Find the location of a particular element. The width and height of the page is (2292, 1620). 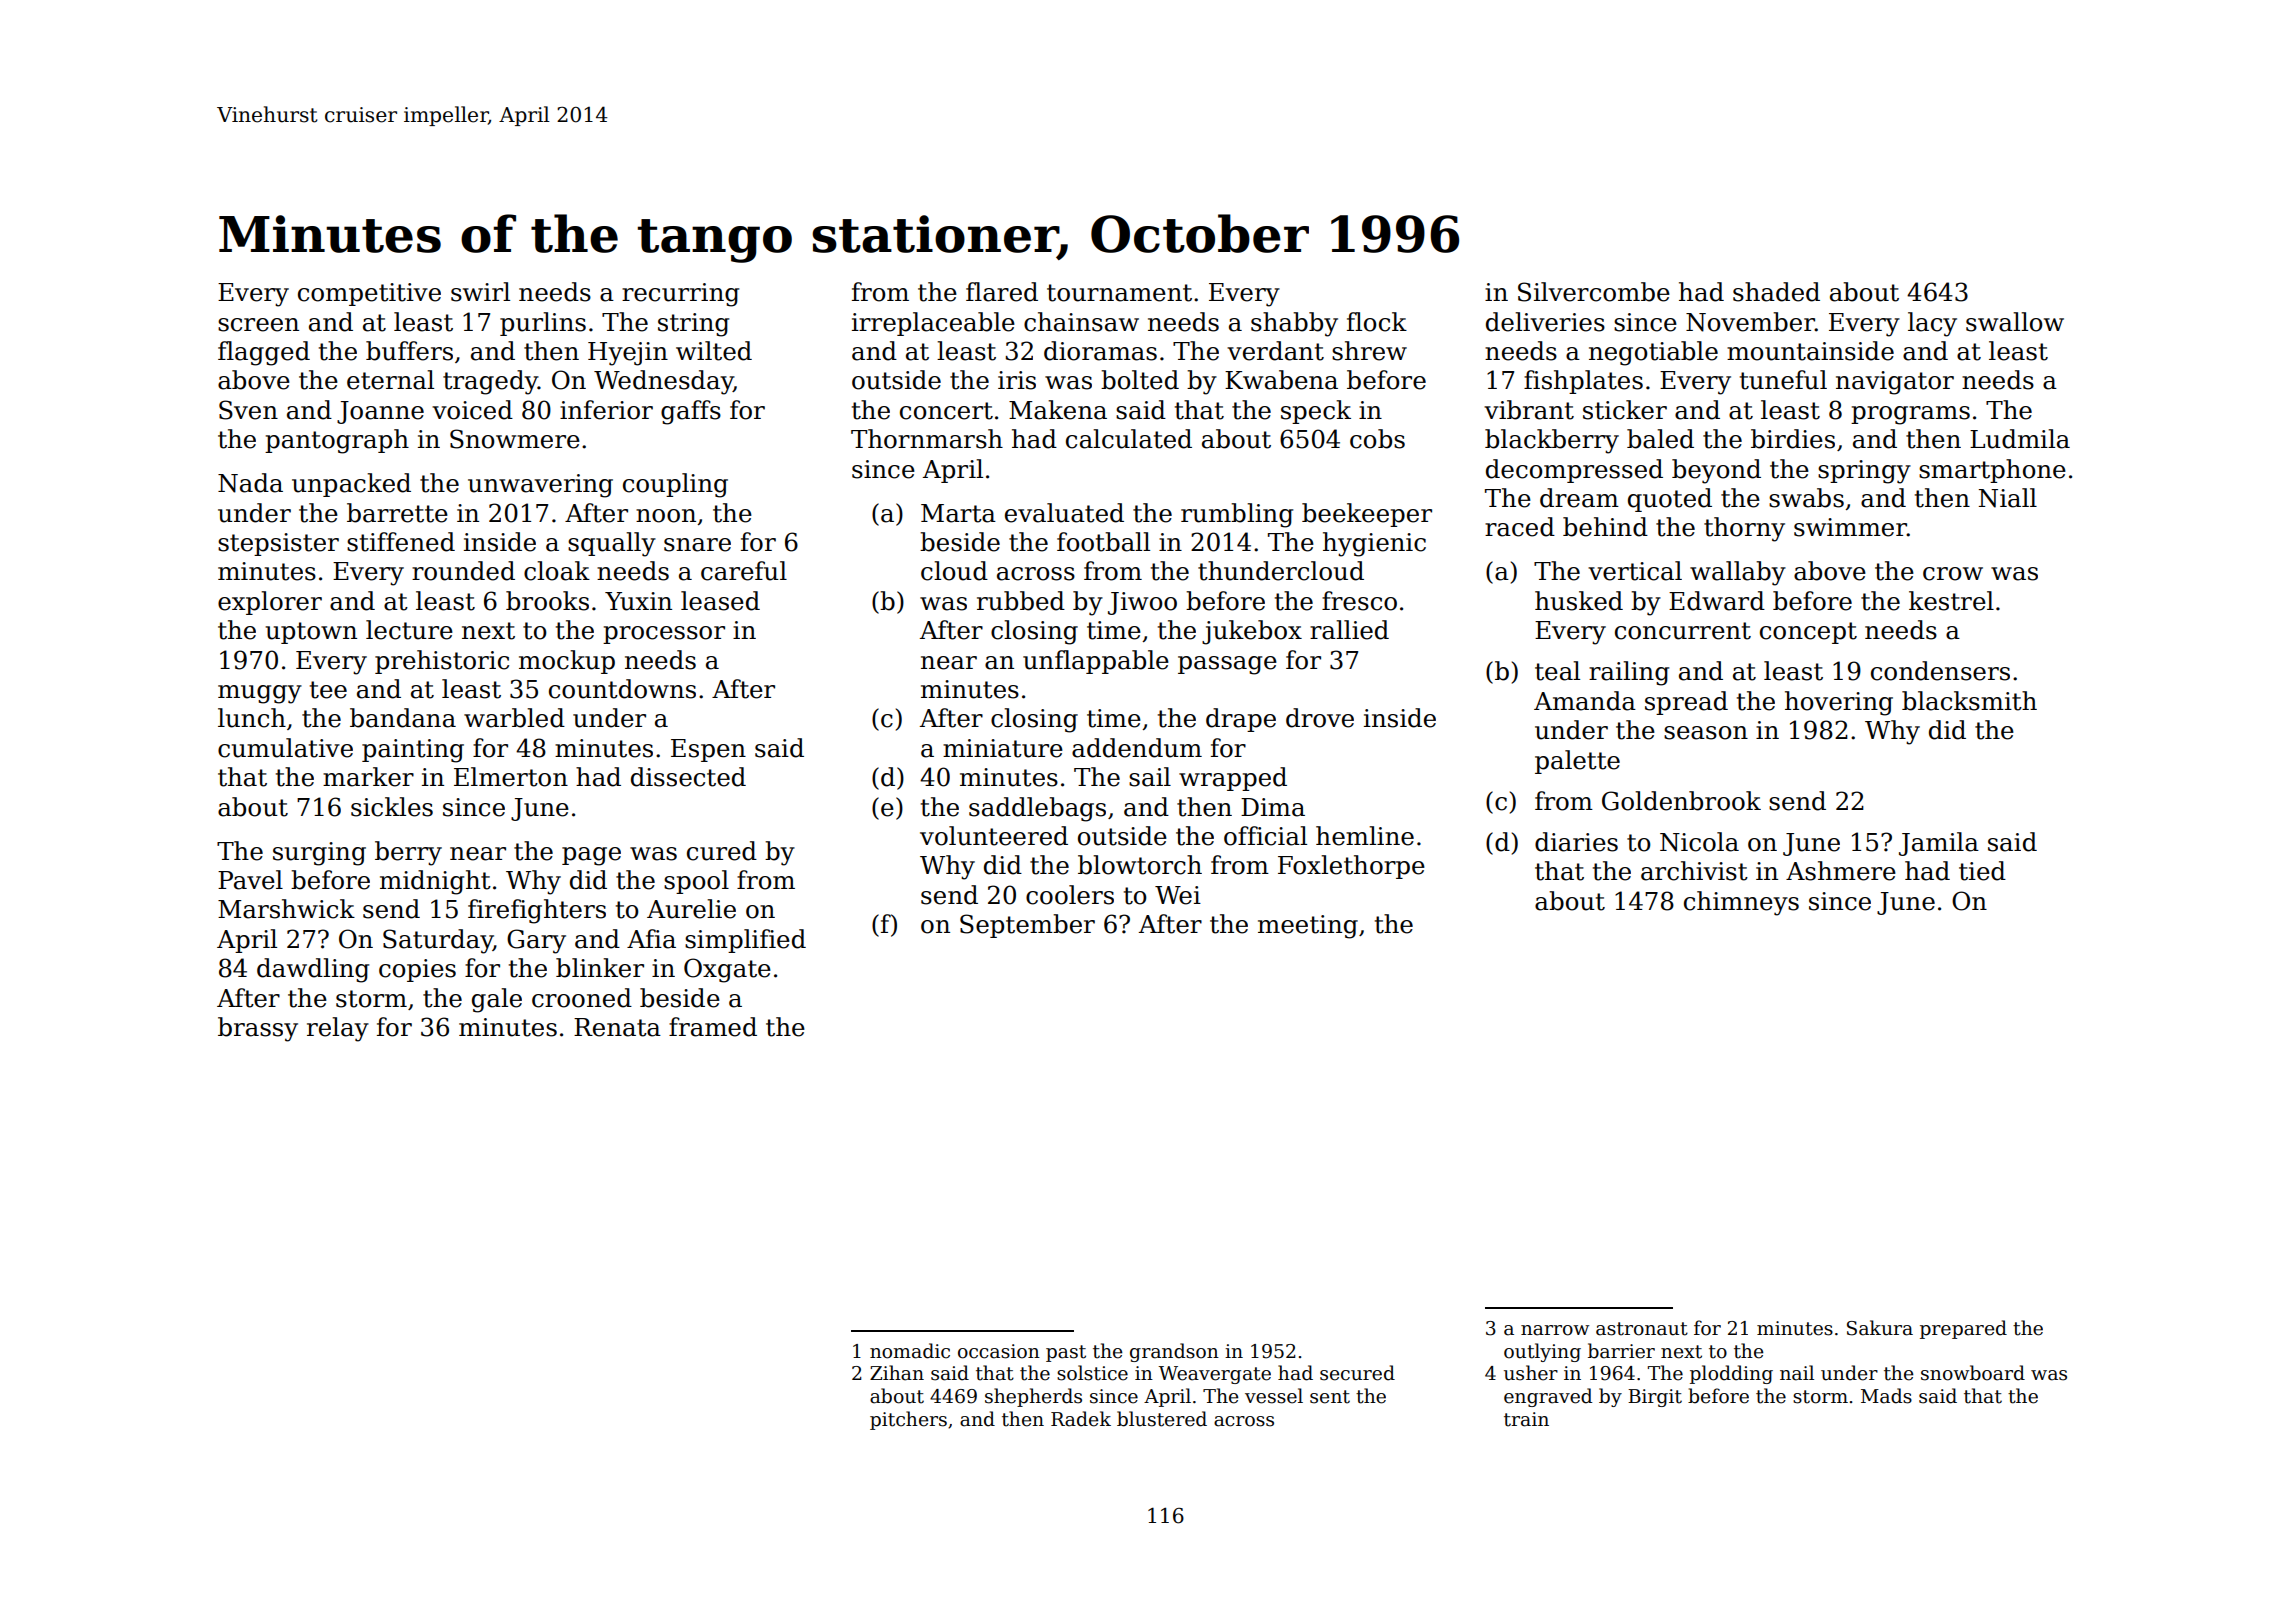

prepared is located at coordinates (1963, 1329).
